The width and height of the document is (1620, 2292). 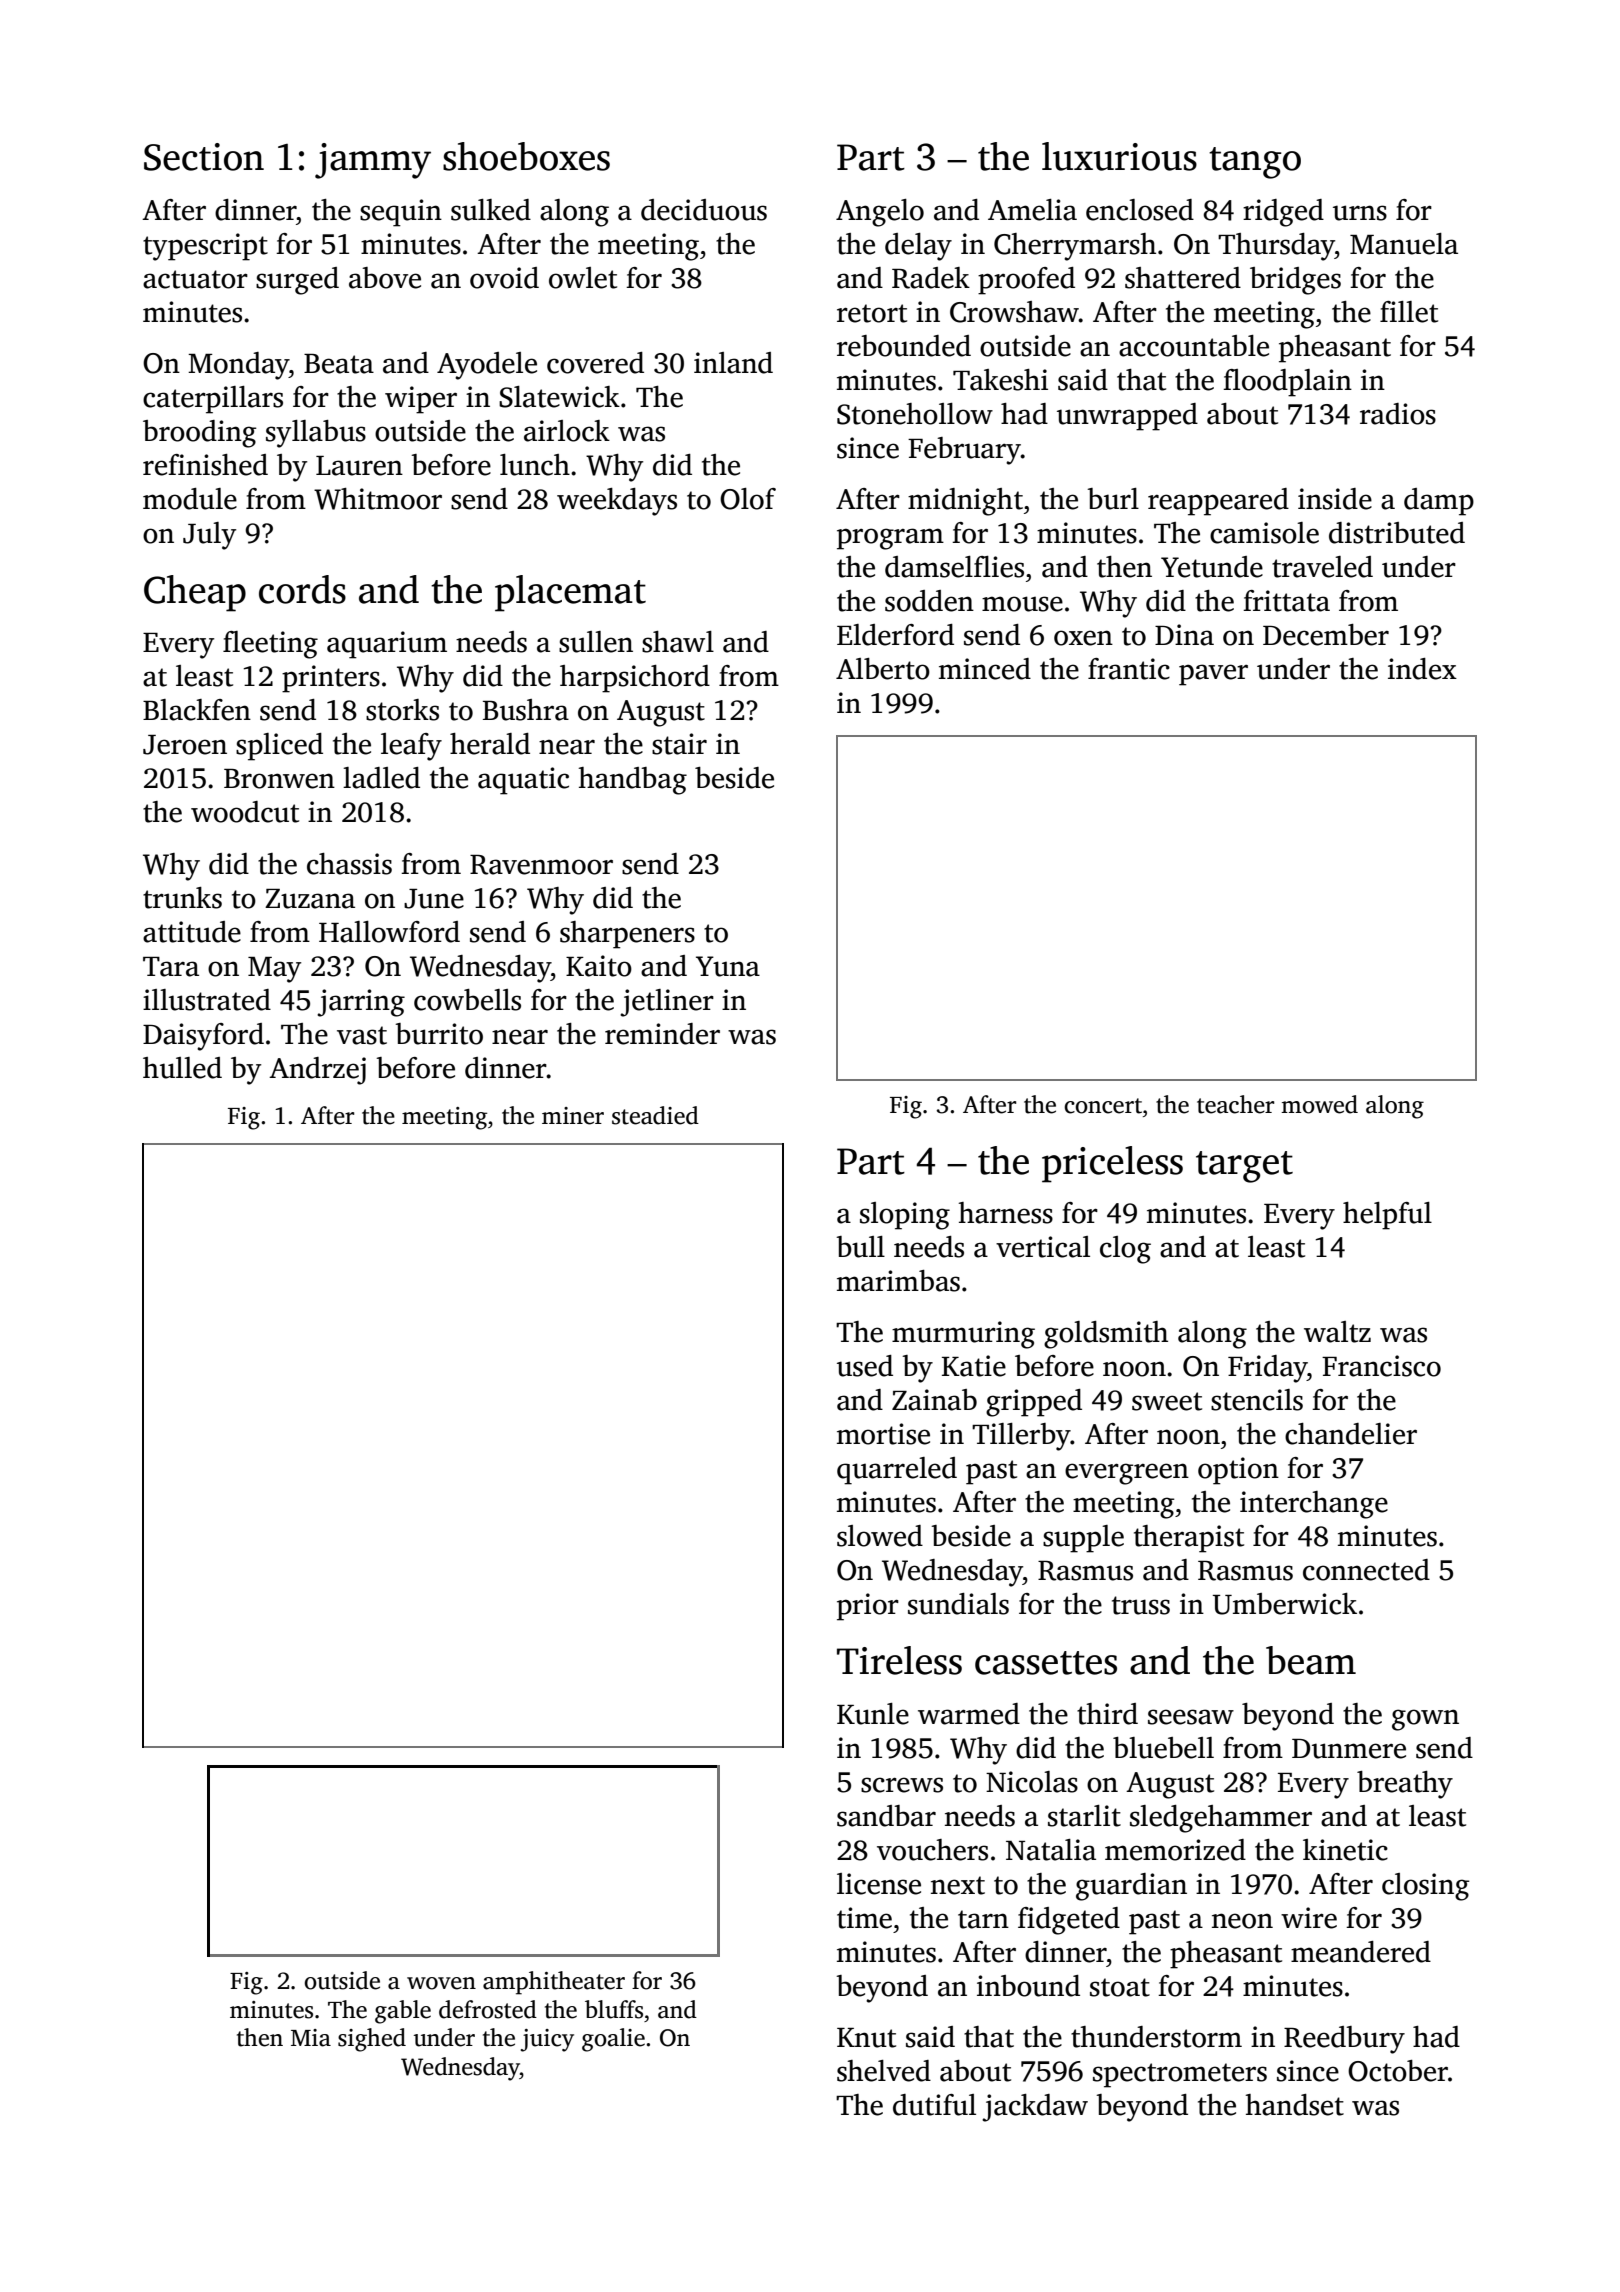 I want to click on bull, so click(x=860, y=1247).
